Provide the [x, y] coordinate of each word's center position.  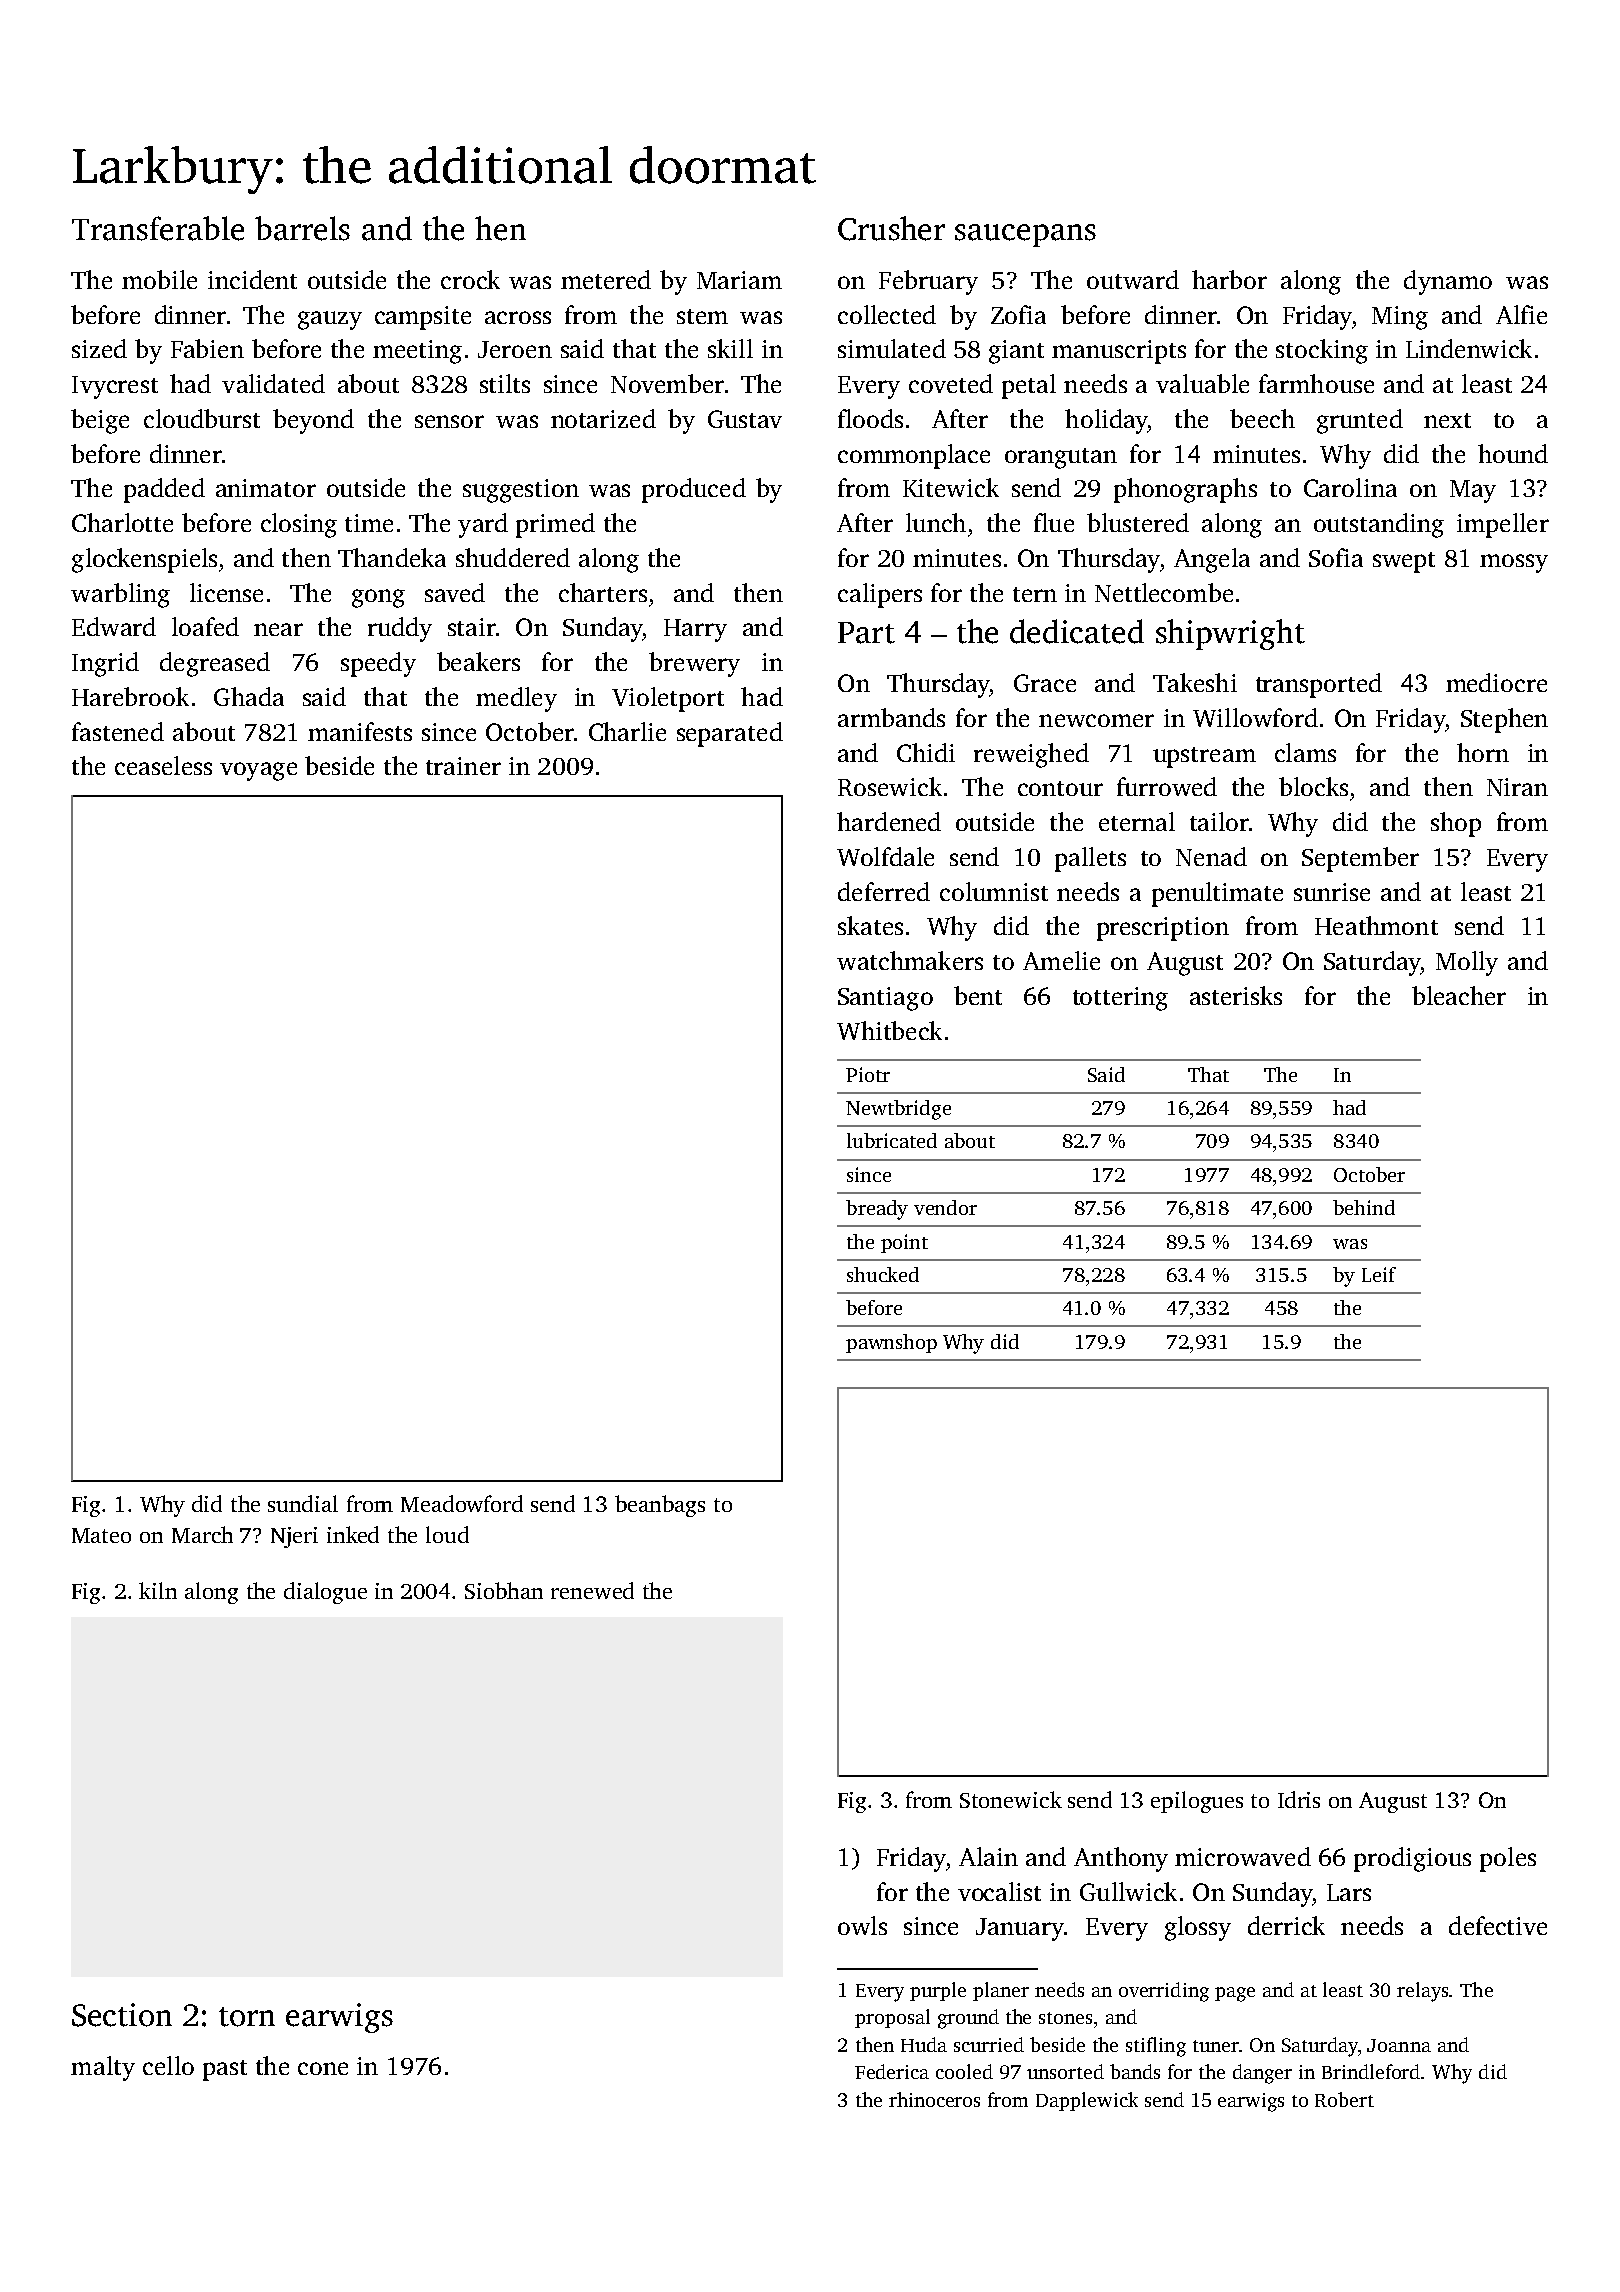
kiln [158, 1590]
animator [266, 488]
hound [1513, 453]
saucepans [1025, 235]
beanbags [660, 1506]
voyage [258, 771]
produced [694, 490]
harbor [1229, 279]
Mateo [101, 1535]
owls [862, 1925]
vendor [945, 1207]
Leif [1379, 1274]
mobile [159, 279]
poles [1508, 1859]
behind [1364, 1207]
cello [168, 2065]
